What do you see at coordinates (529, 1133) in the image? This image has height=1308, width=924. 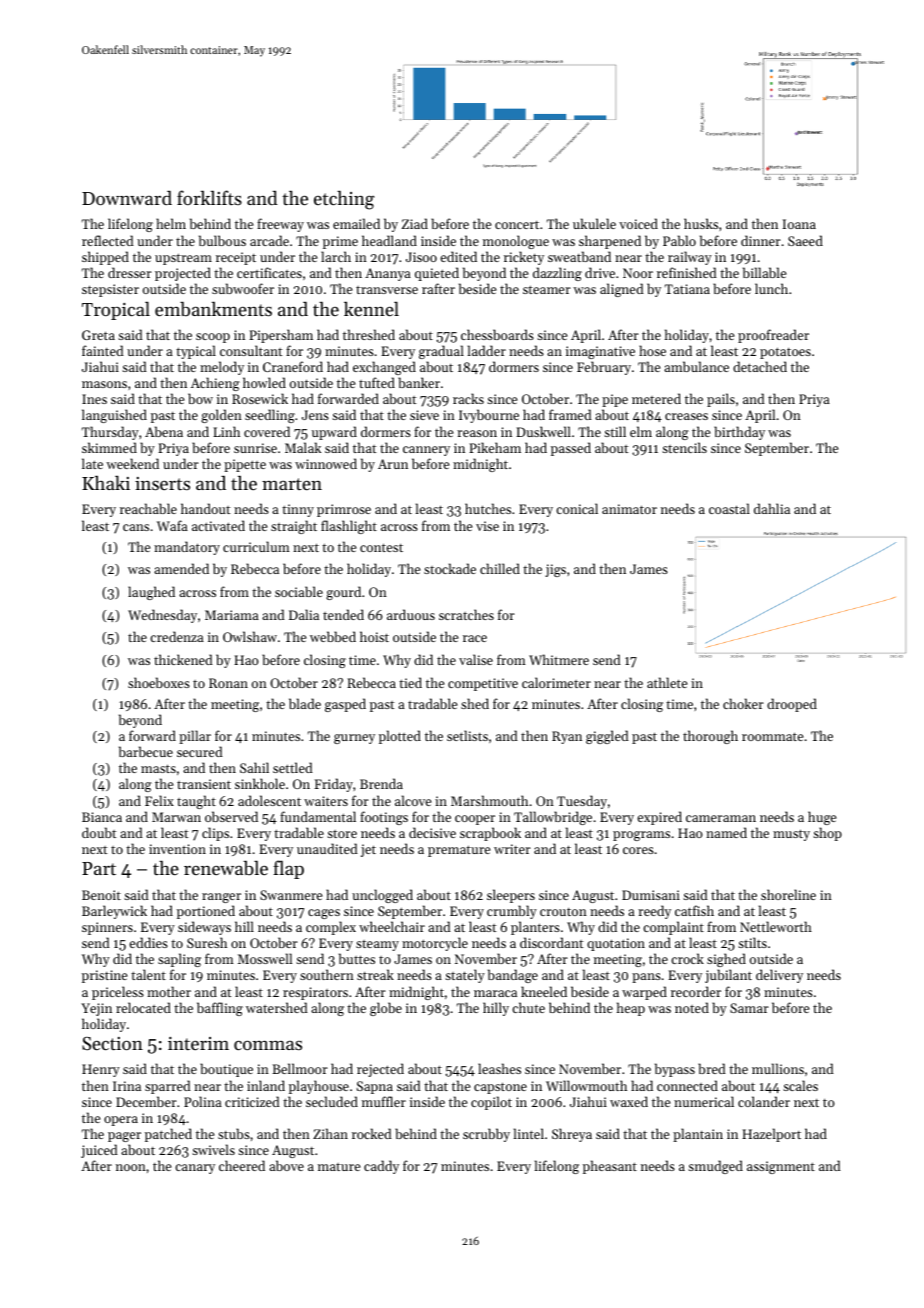 I see `lintel` at bounding box center [529, 1133].
